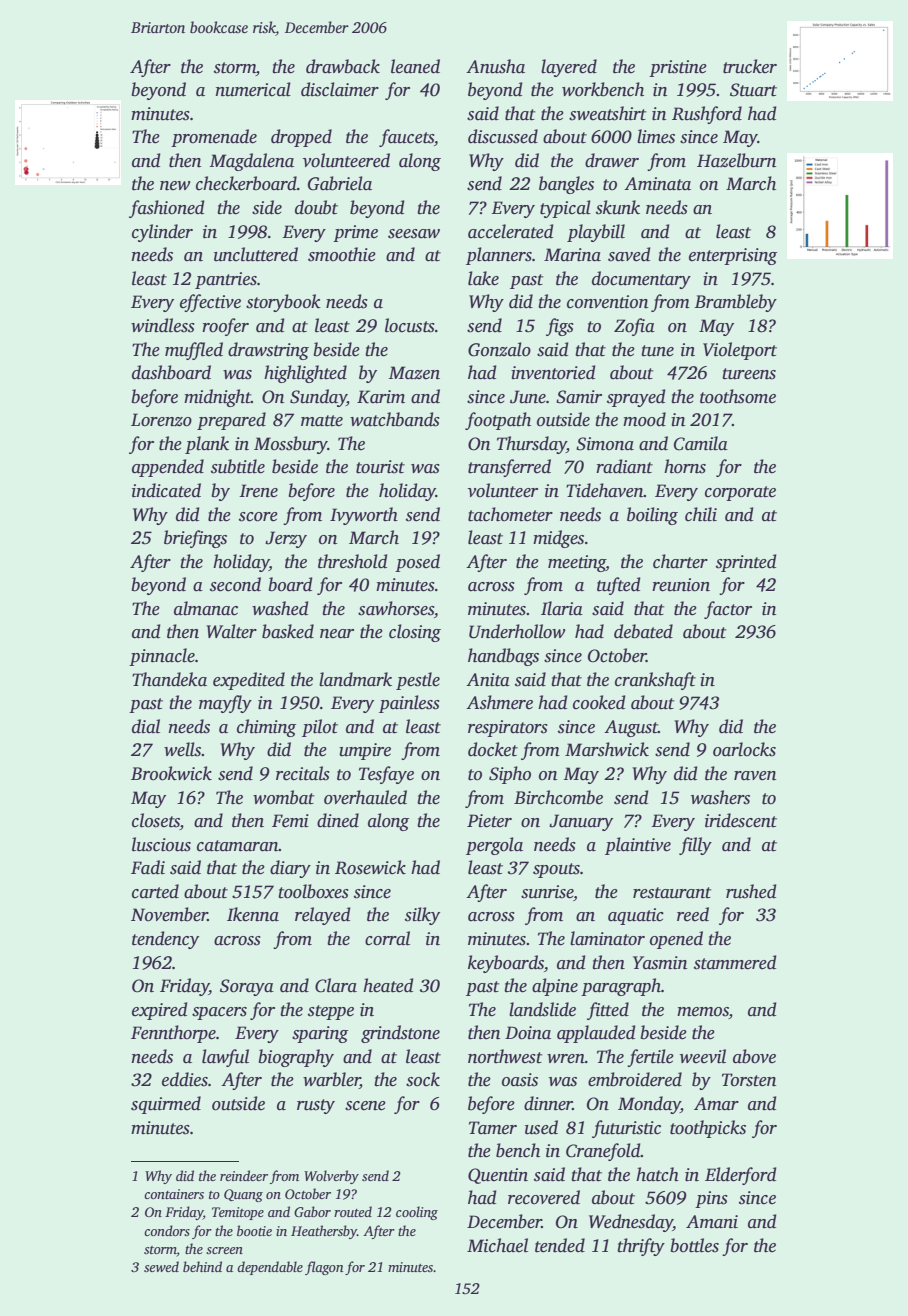 Image resolution: width=908 pixels, height=1316 pixels. Describe the element at coordinates (415, 66) in the image. I see `leaned` at that location.
